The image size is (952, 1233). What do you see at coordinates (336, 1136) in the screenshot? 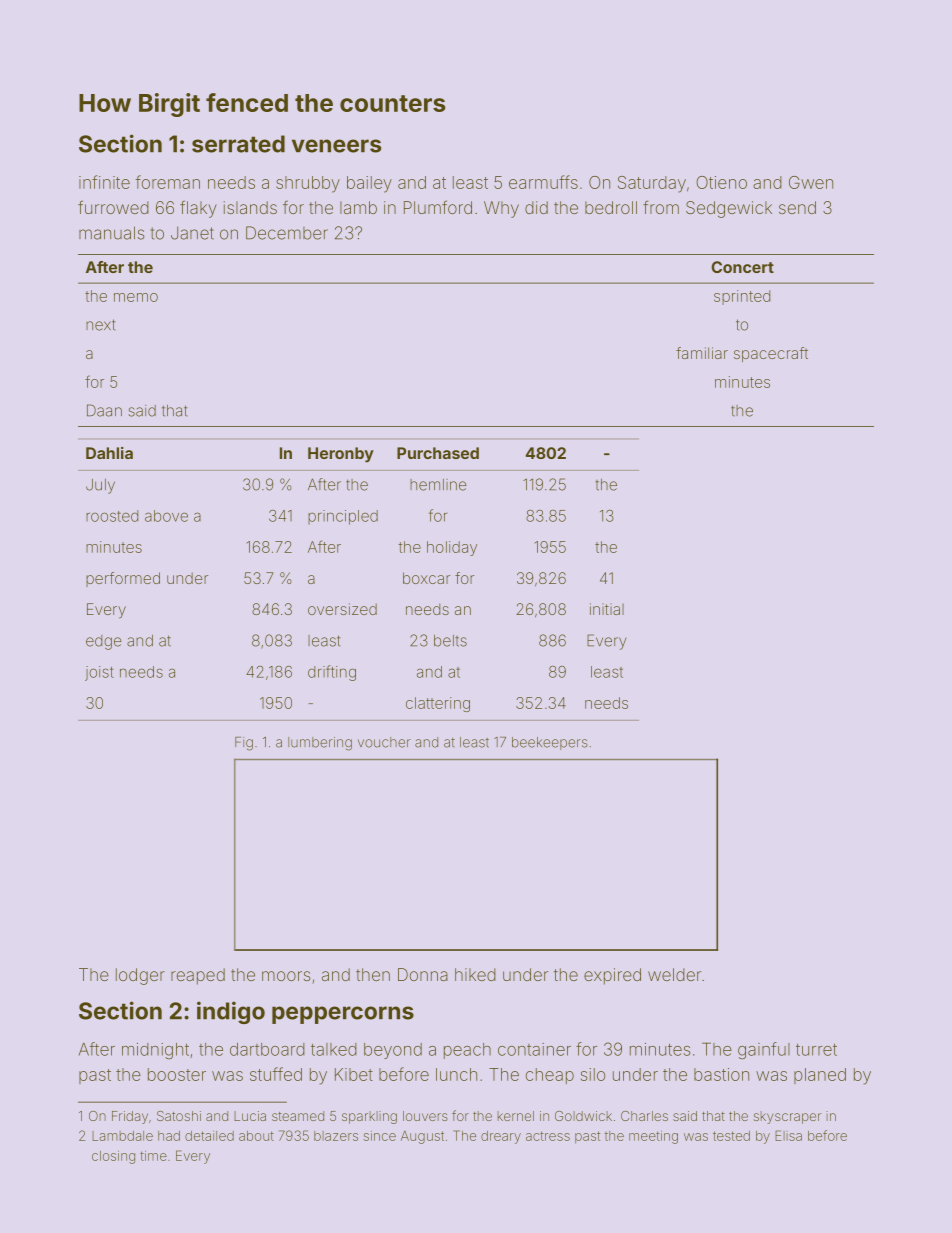
I see `blazers` at bounding box center [336, 1136].
